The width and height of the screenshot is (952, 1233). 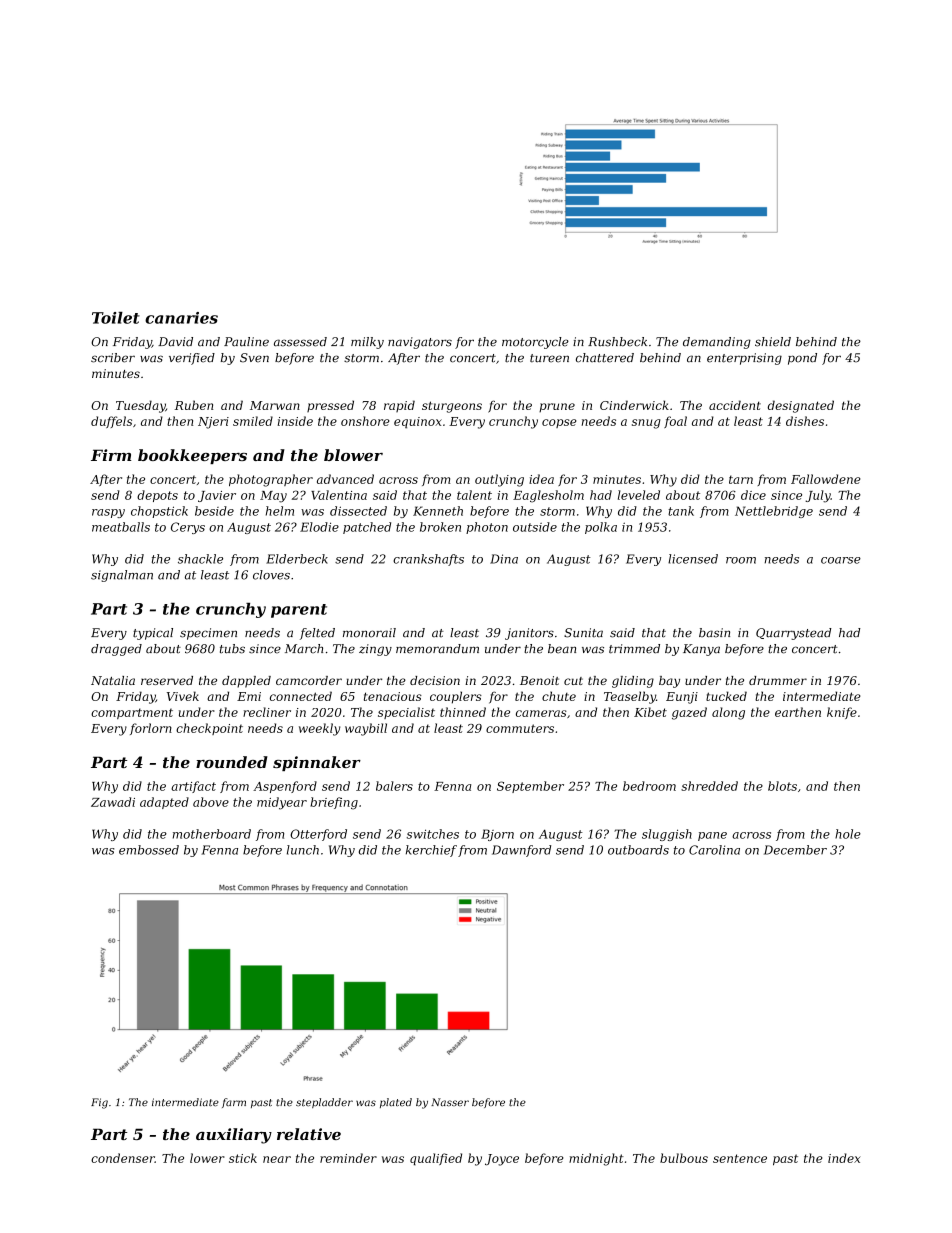 What do you see at coordinates (420, 343) in the screenshot?
I see `navigators` at bounding box center [420, 343].
